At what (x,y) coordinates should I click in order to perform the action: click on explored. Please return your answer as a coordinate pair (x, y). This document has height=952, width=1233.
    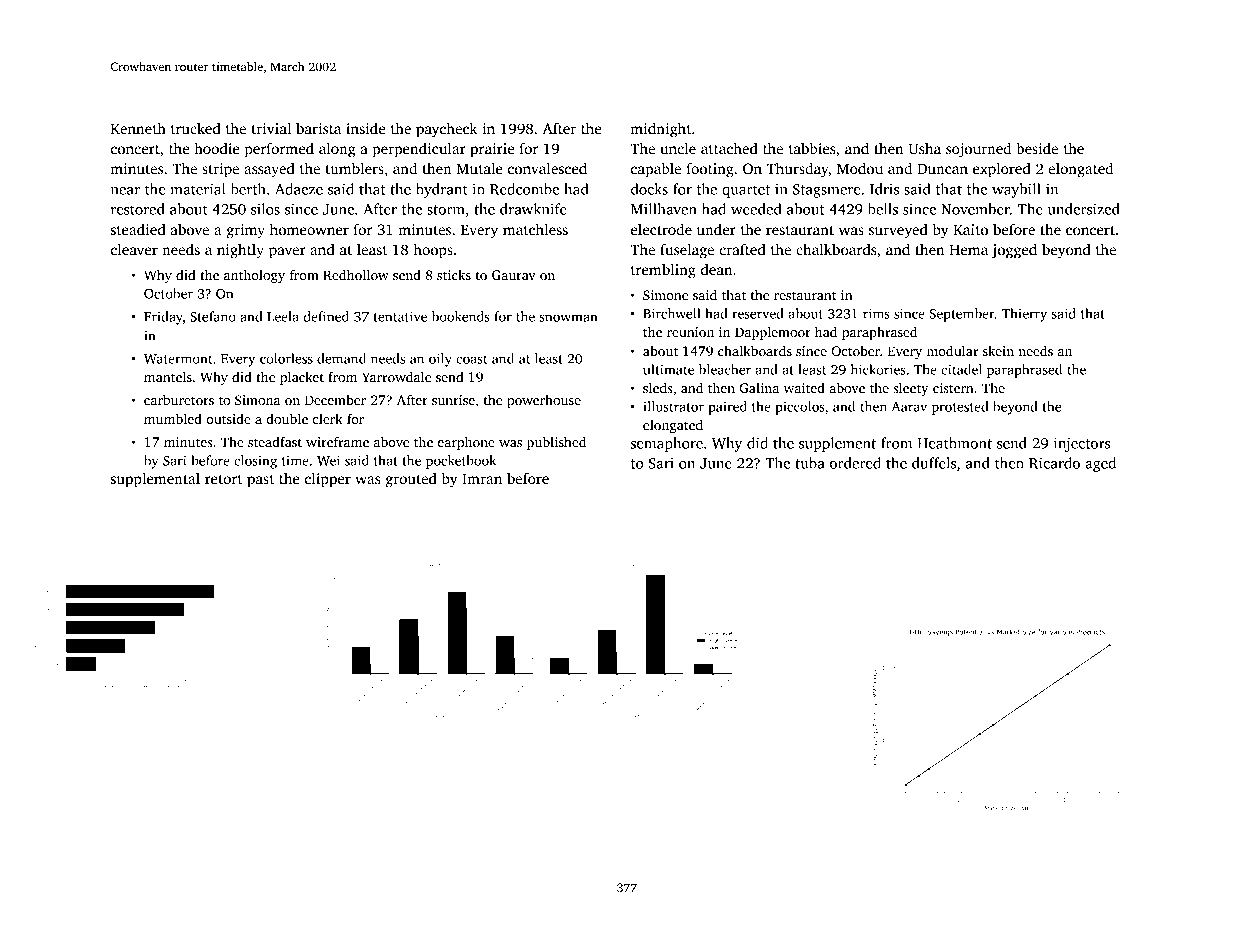
    Looking at the image, I should click on (1002, 170).
